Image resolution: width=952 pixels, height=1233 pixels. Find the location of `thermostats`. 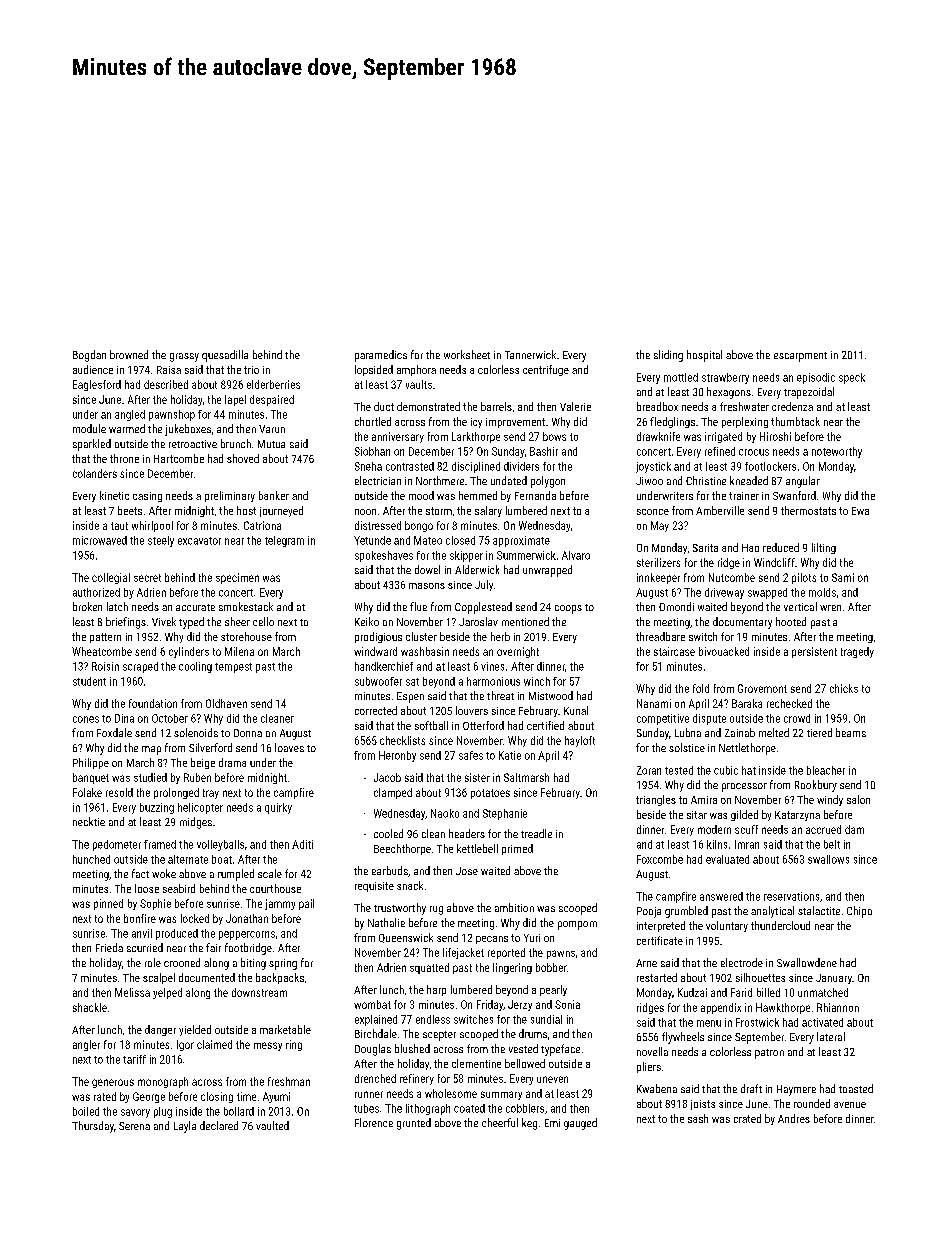

thermostats is located at coordinates (808, 510).
